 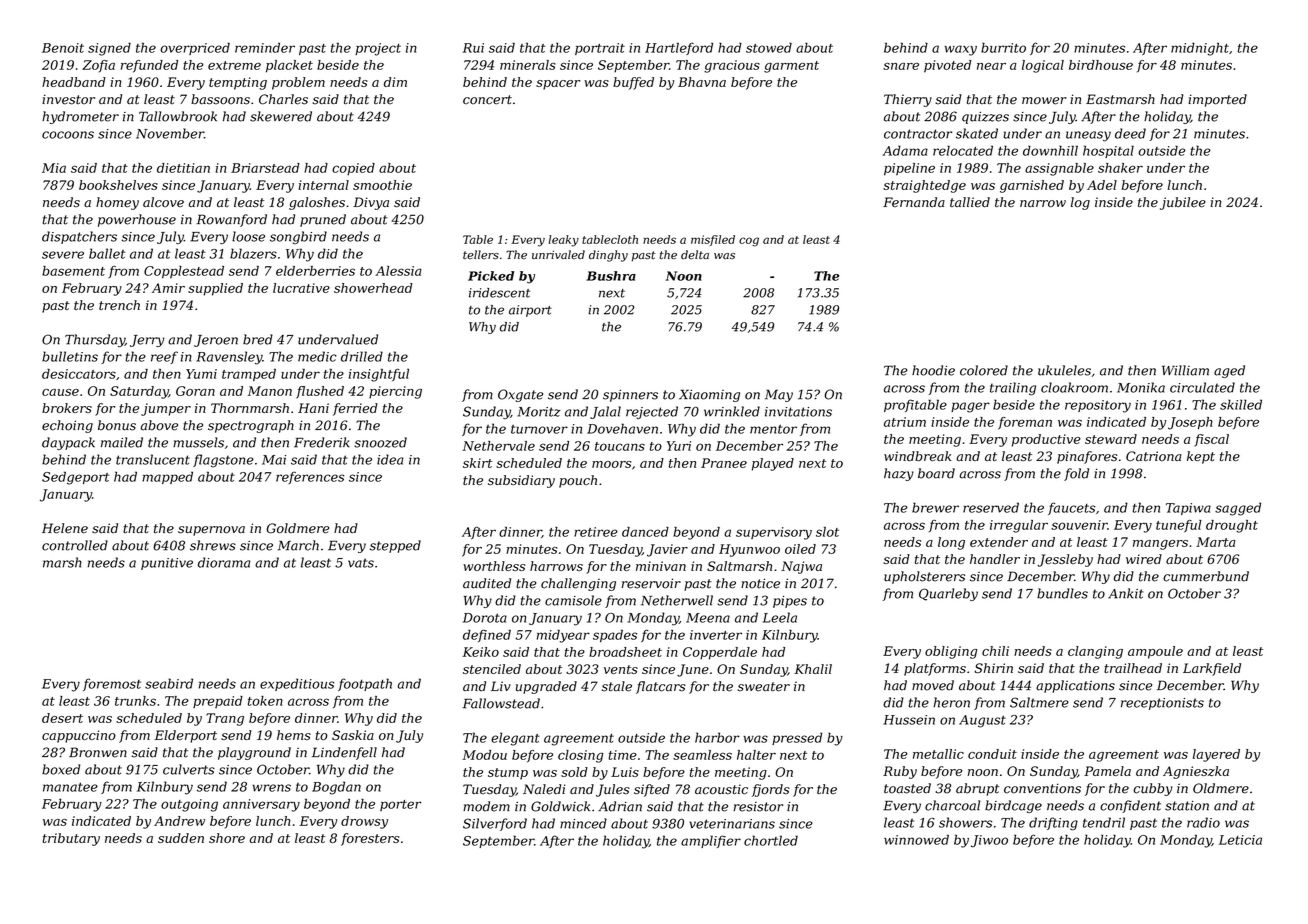 What do you see at coordinates (620, 446) in the screenshot?
I see `toucans` at bounding box center [620, 446].
